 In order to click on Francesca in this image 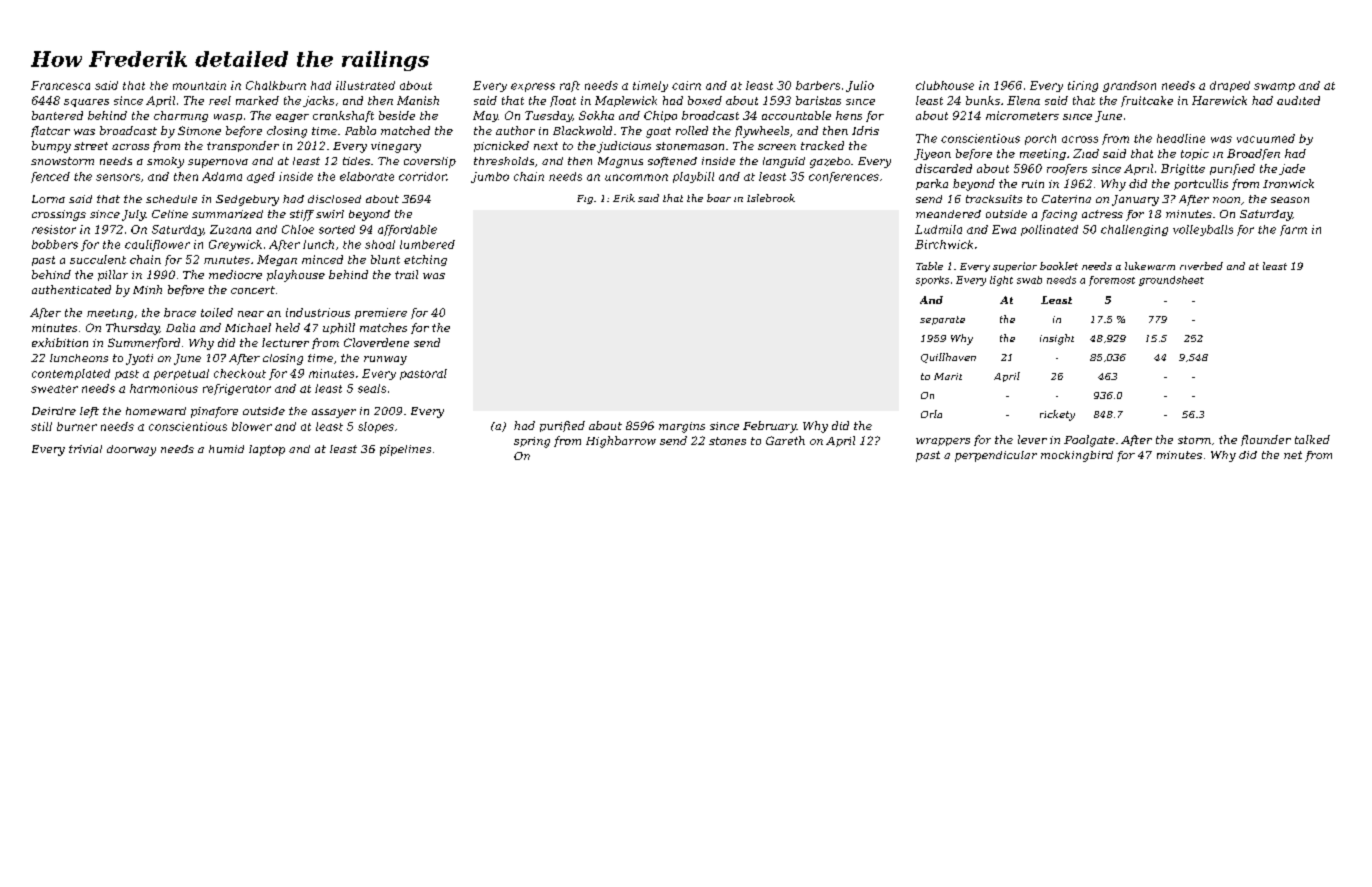, I will do `click(60, 85)`.
